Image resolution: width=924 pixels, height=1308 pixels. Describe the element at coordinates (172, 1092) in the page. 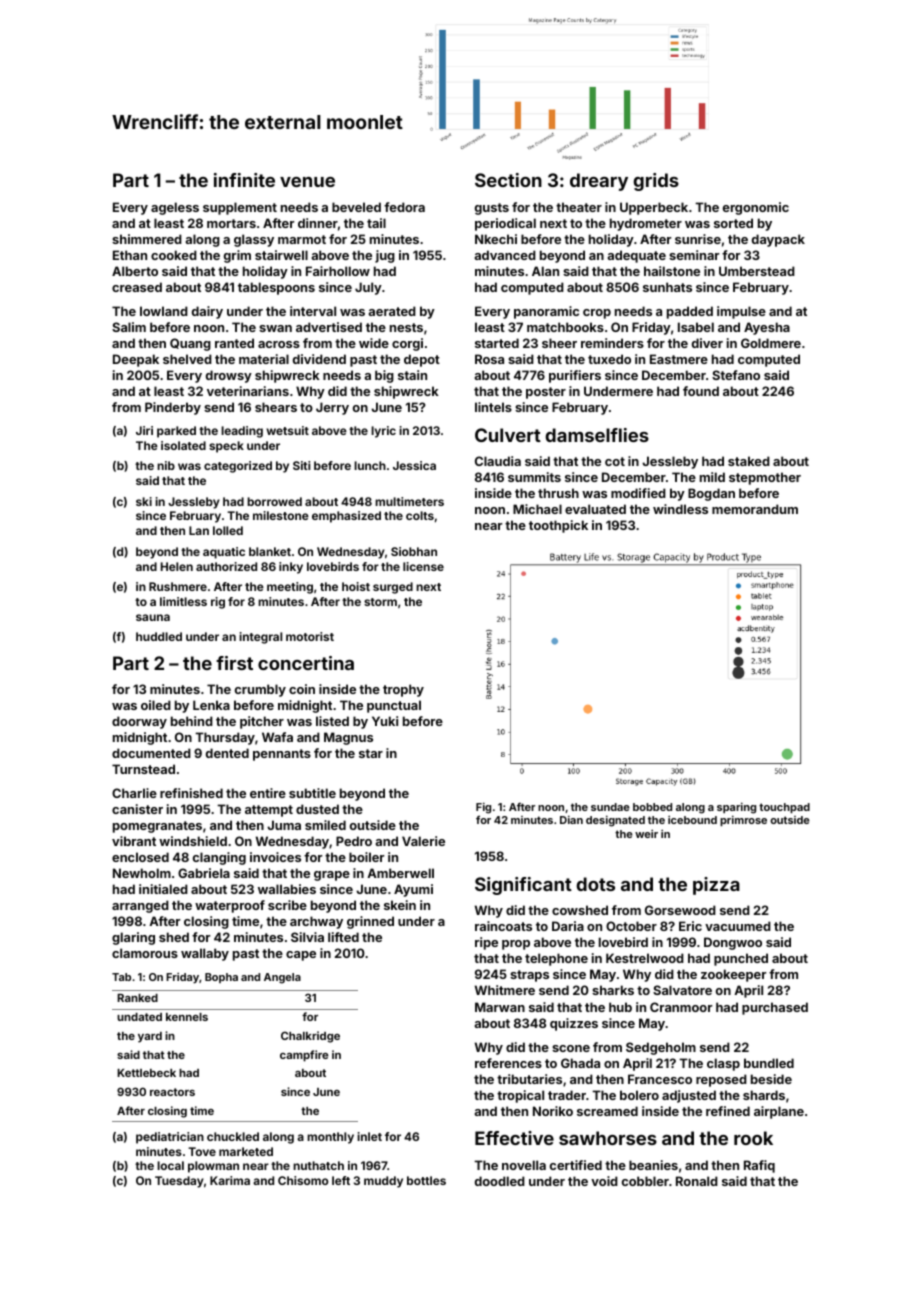

I see `reactors` at that location.
